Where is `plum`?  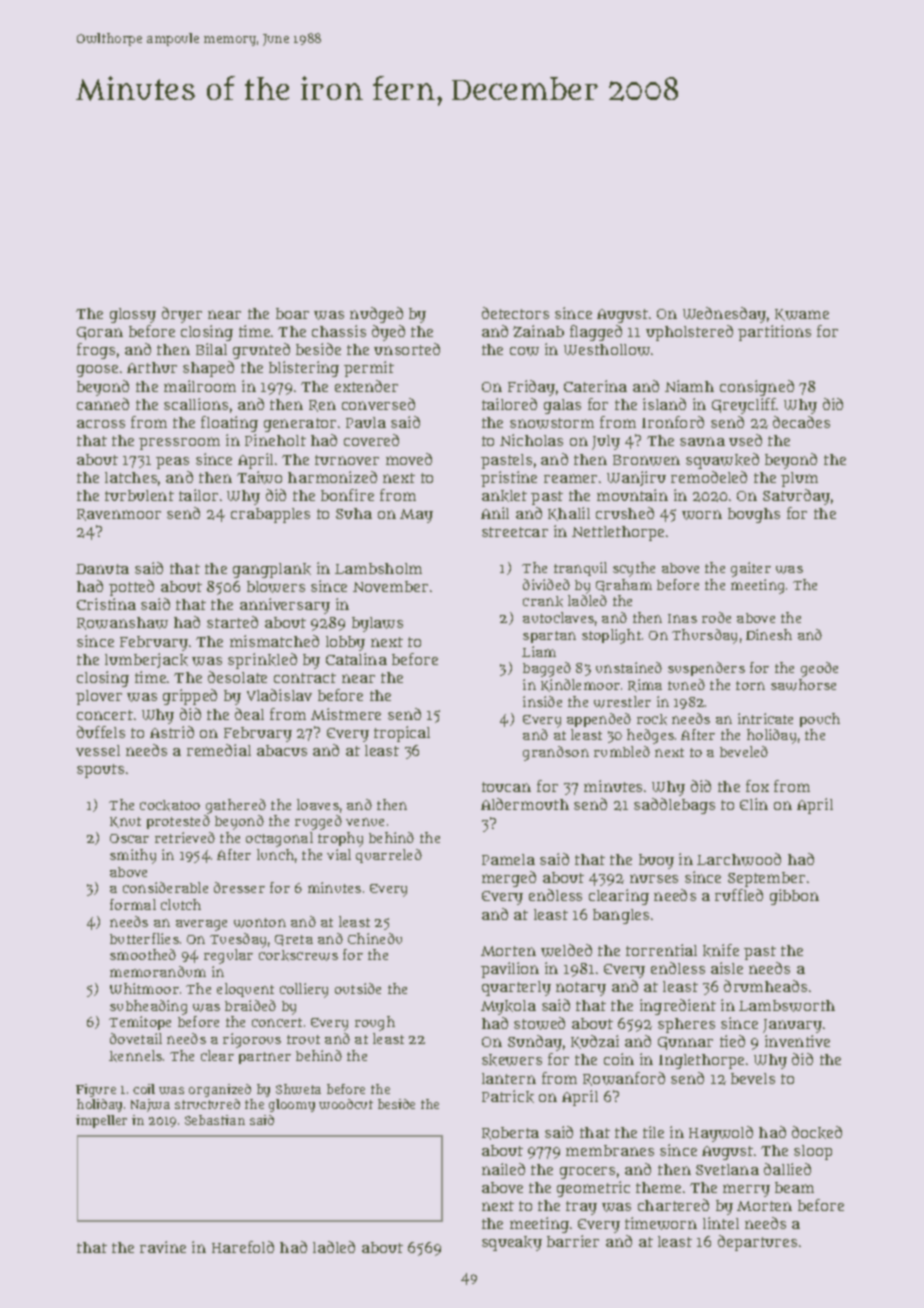
plum is located at coordinates (799, 479).
